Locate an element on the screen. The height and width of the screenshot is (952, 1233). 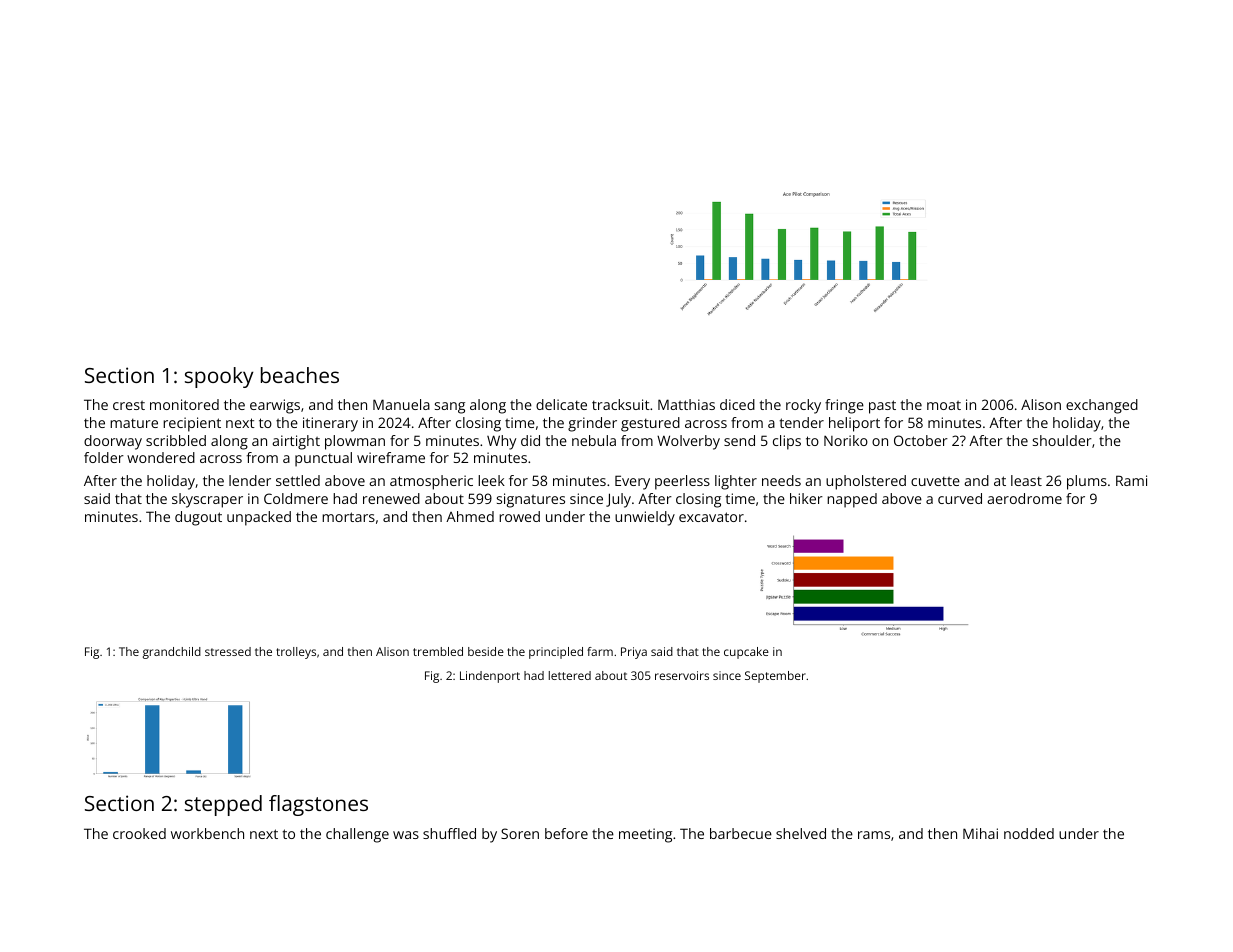
reservoirs is located at coordinates (682, 675).
